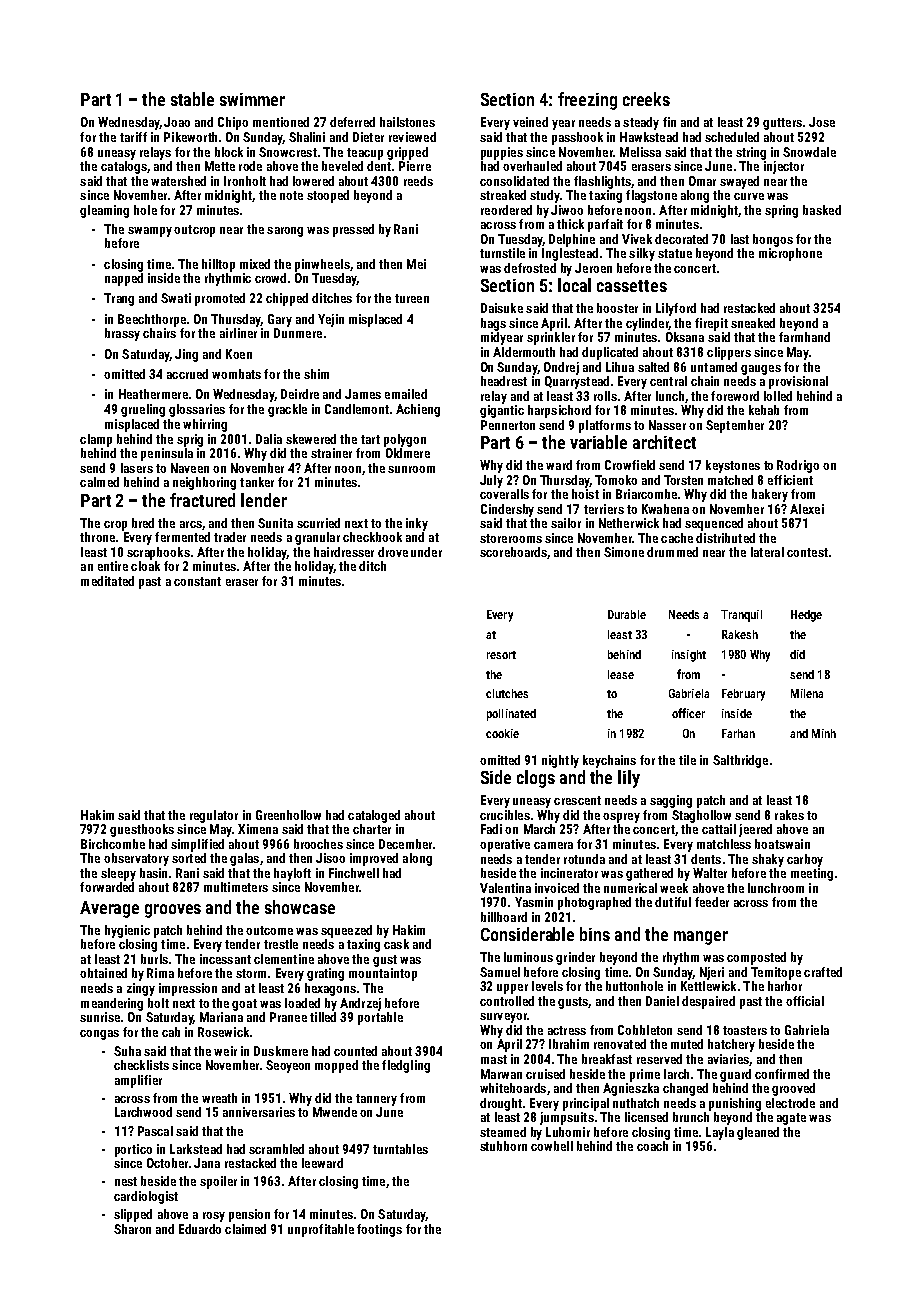  Describe the element at coordinates (192, 99) in the screenshot. I see `stable` at that location.
